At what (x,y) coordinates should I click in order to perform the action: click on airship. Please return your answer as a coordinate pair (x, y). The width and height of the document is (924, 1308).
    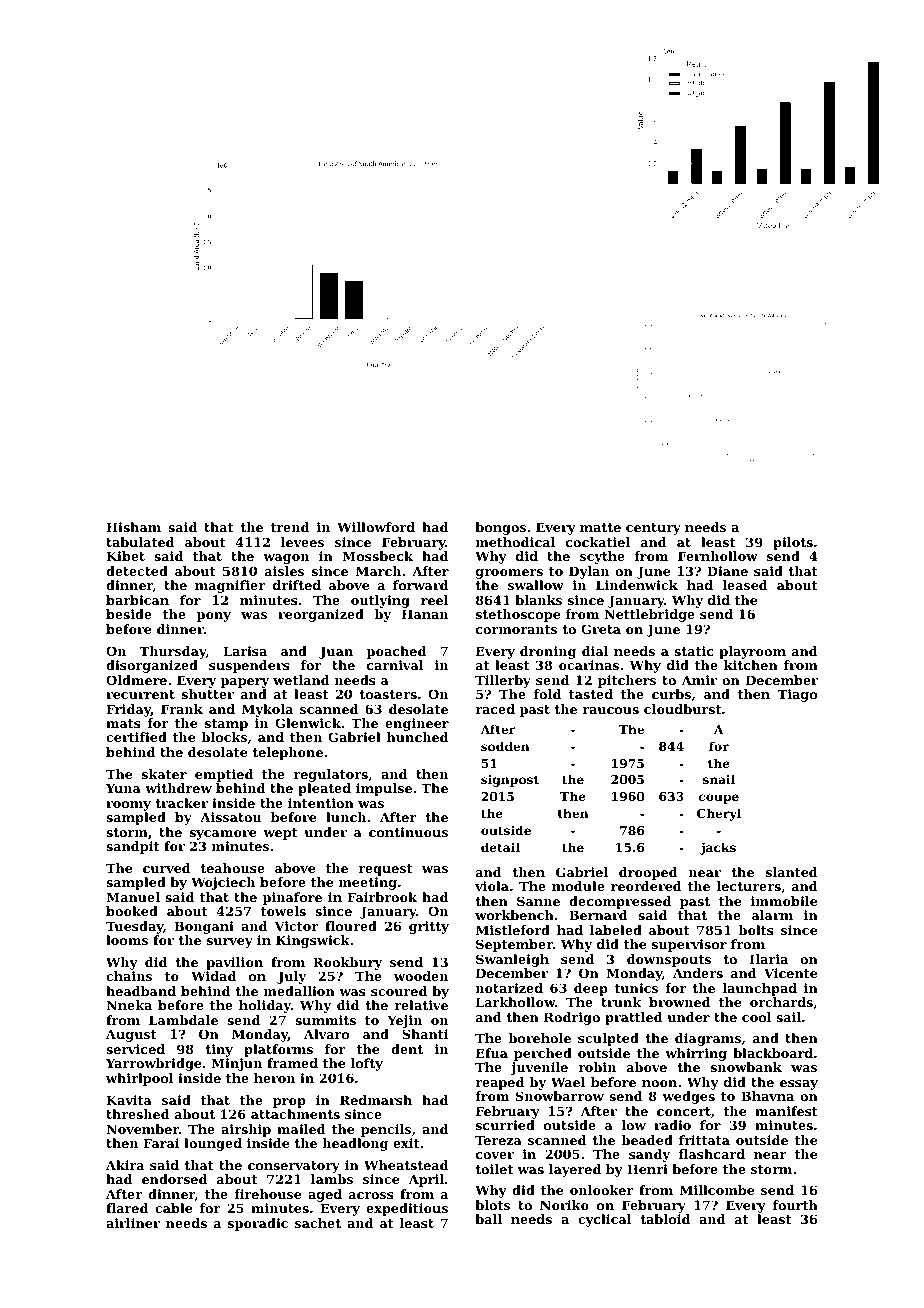
    Looking at the image, I should click on (246, 1130).
